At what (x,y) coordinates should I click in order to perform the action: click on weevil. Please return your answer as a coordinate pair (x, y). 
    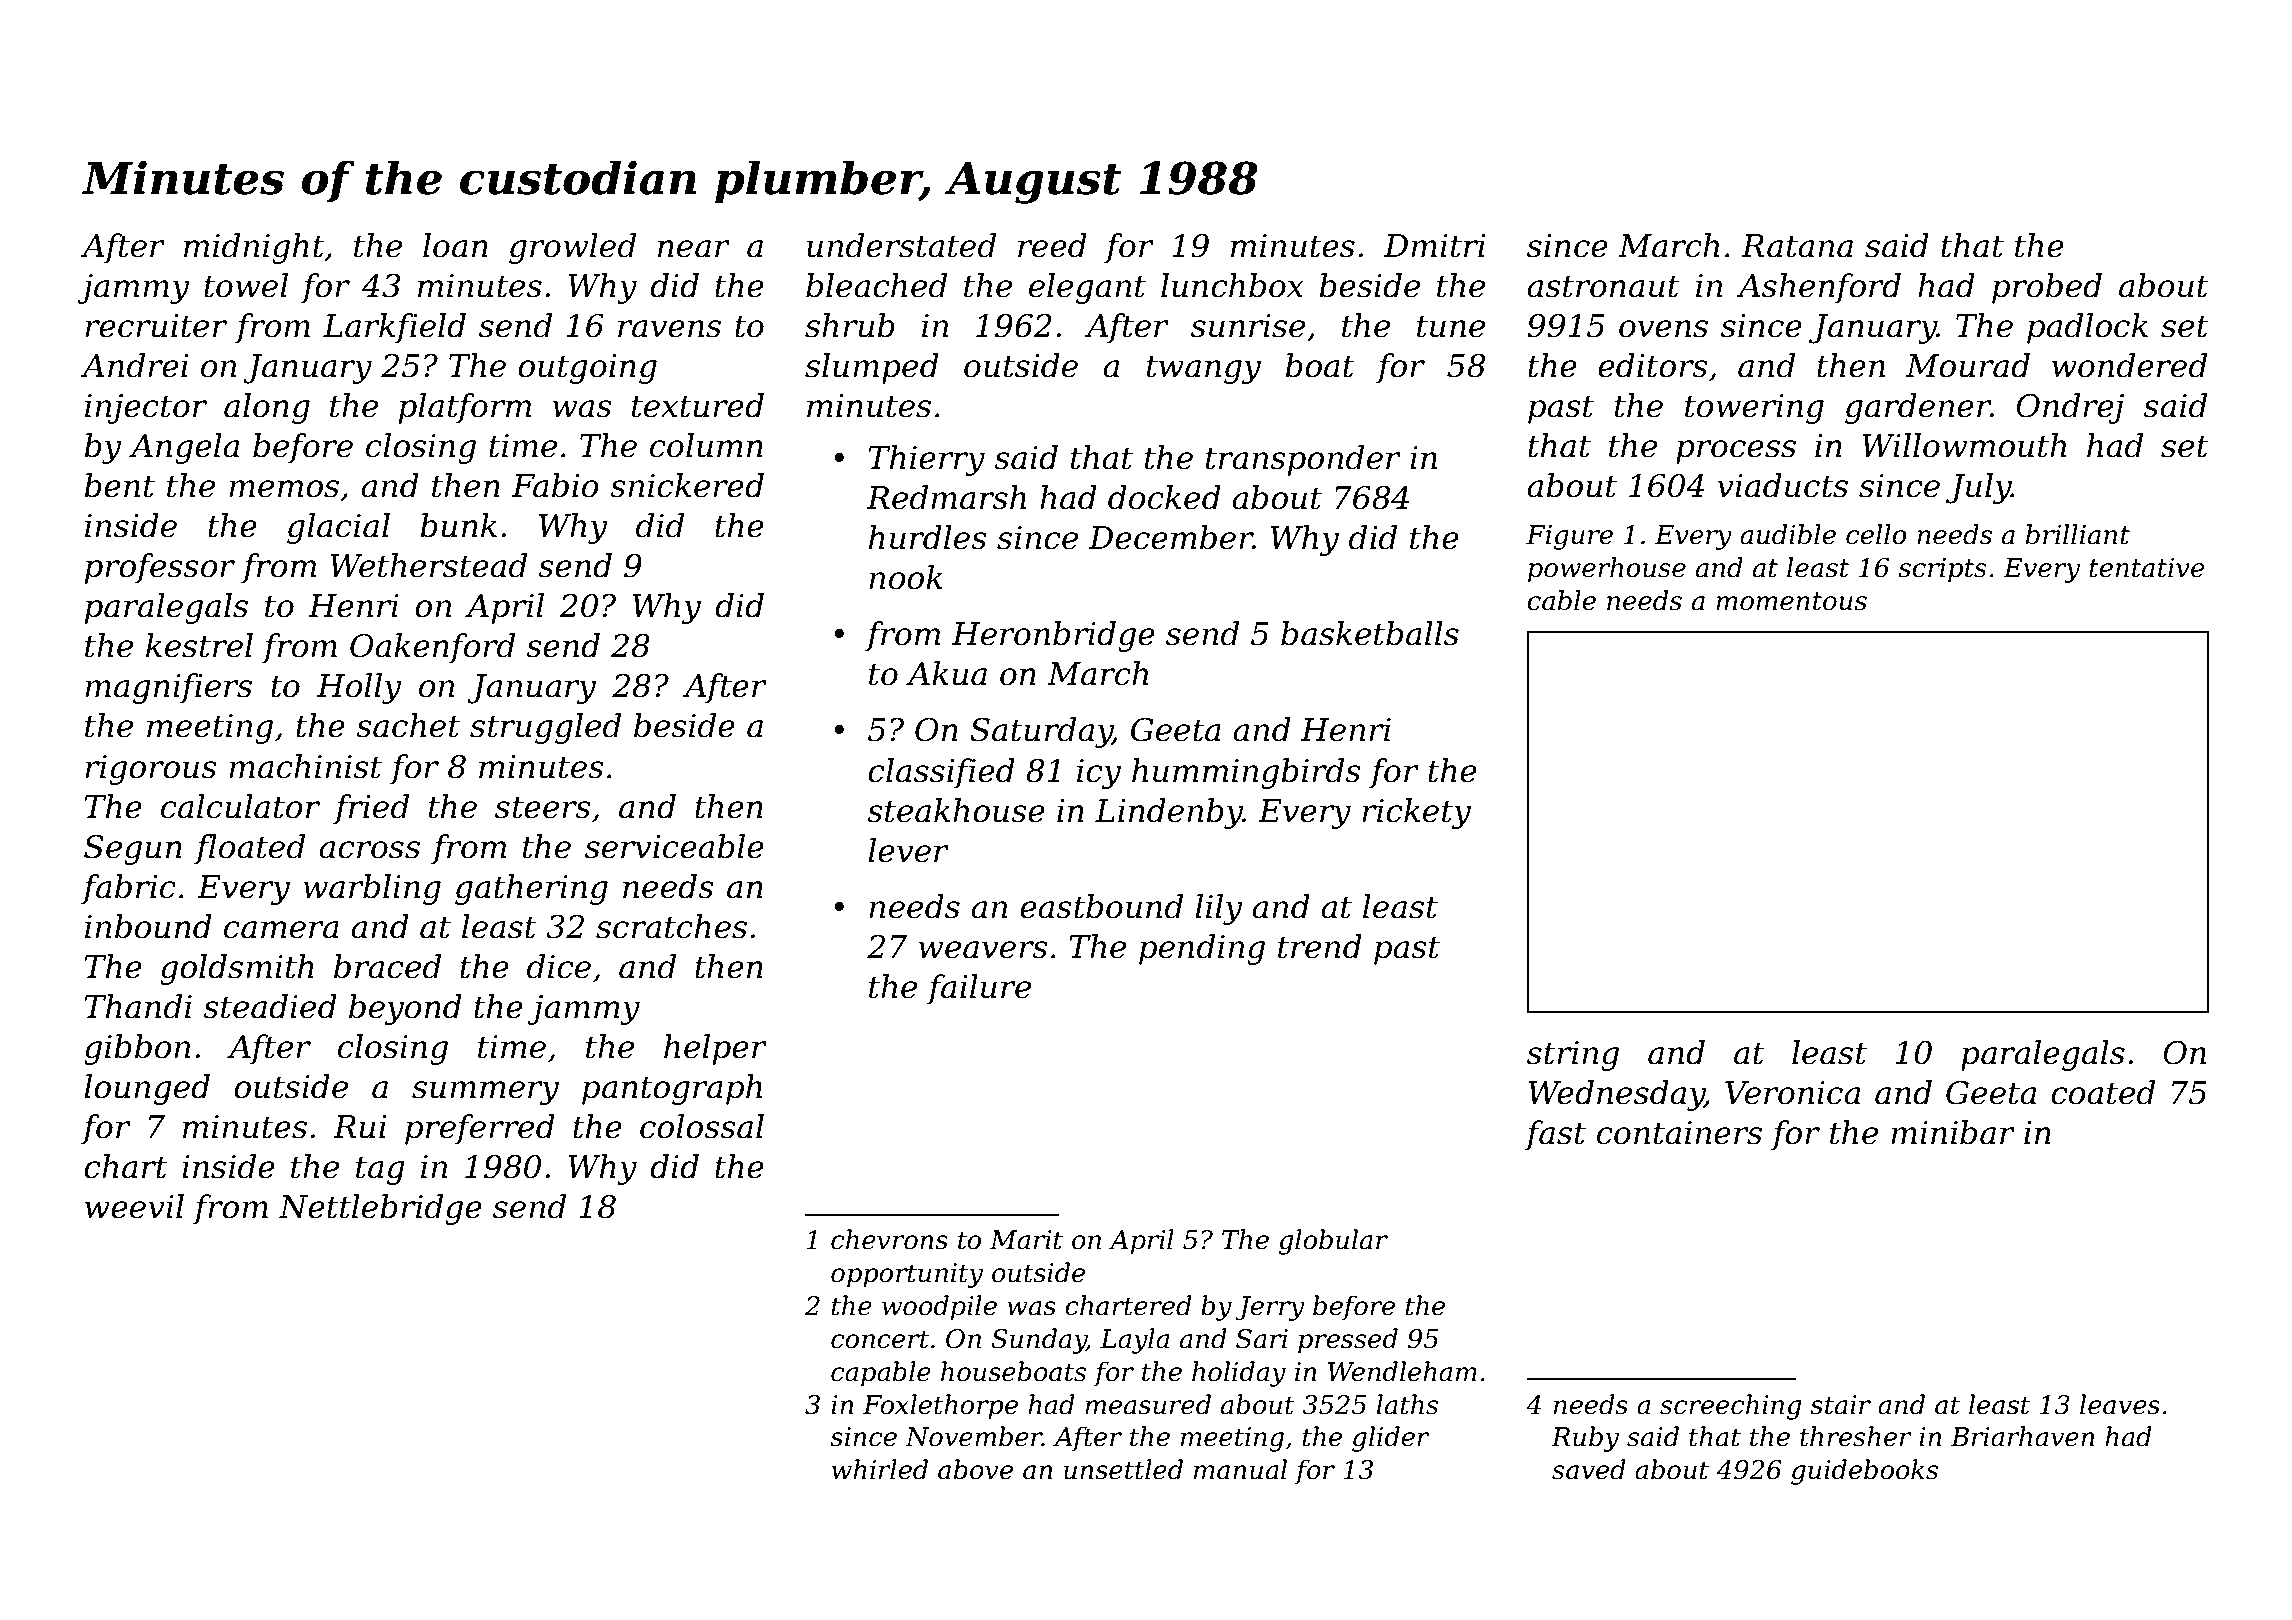
    Looking at the image, I should click on (134, 1206).
